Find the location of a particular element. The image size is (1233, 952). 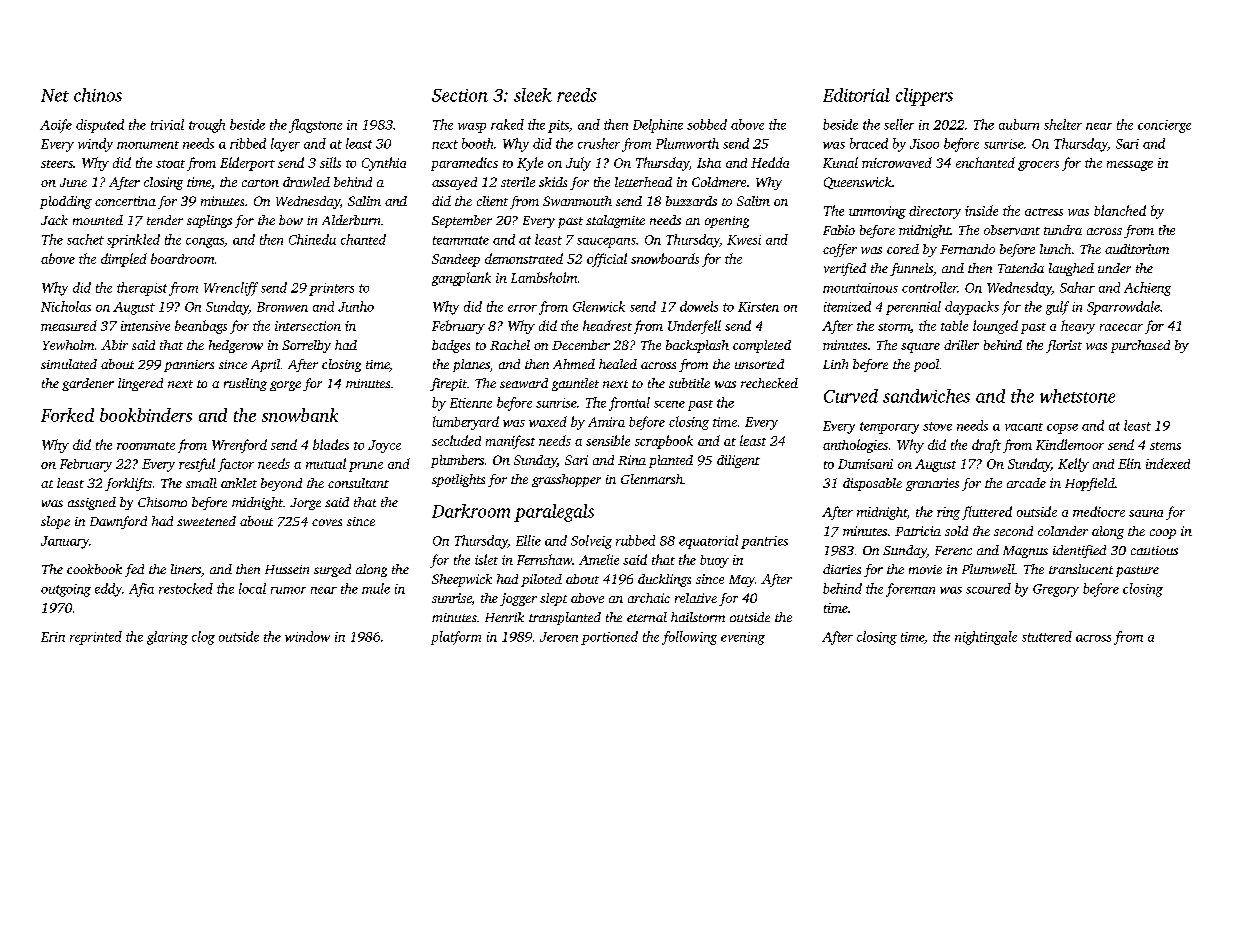

Glenwick is located at coordinates (599, 306).
